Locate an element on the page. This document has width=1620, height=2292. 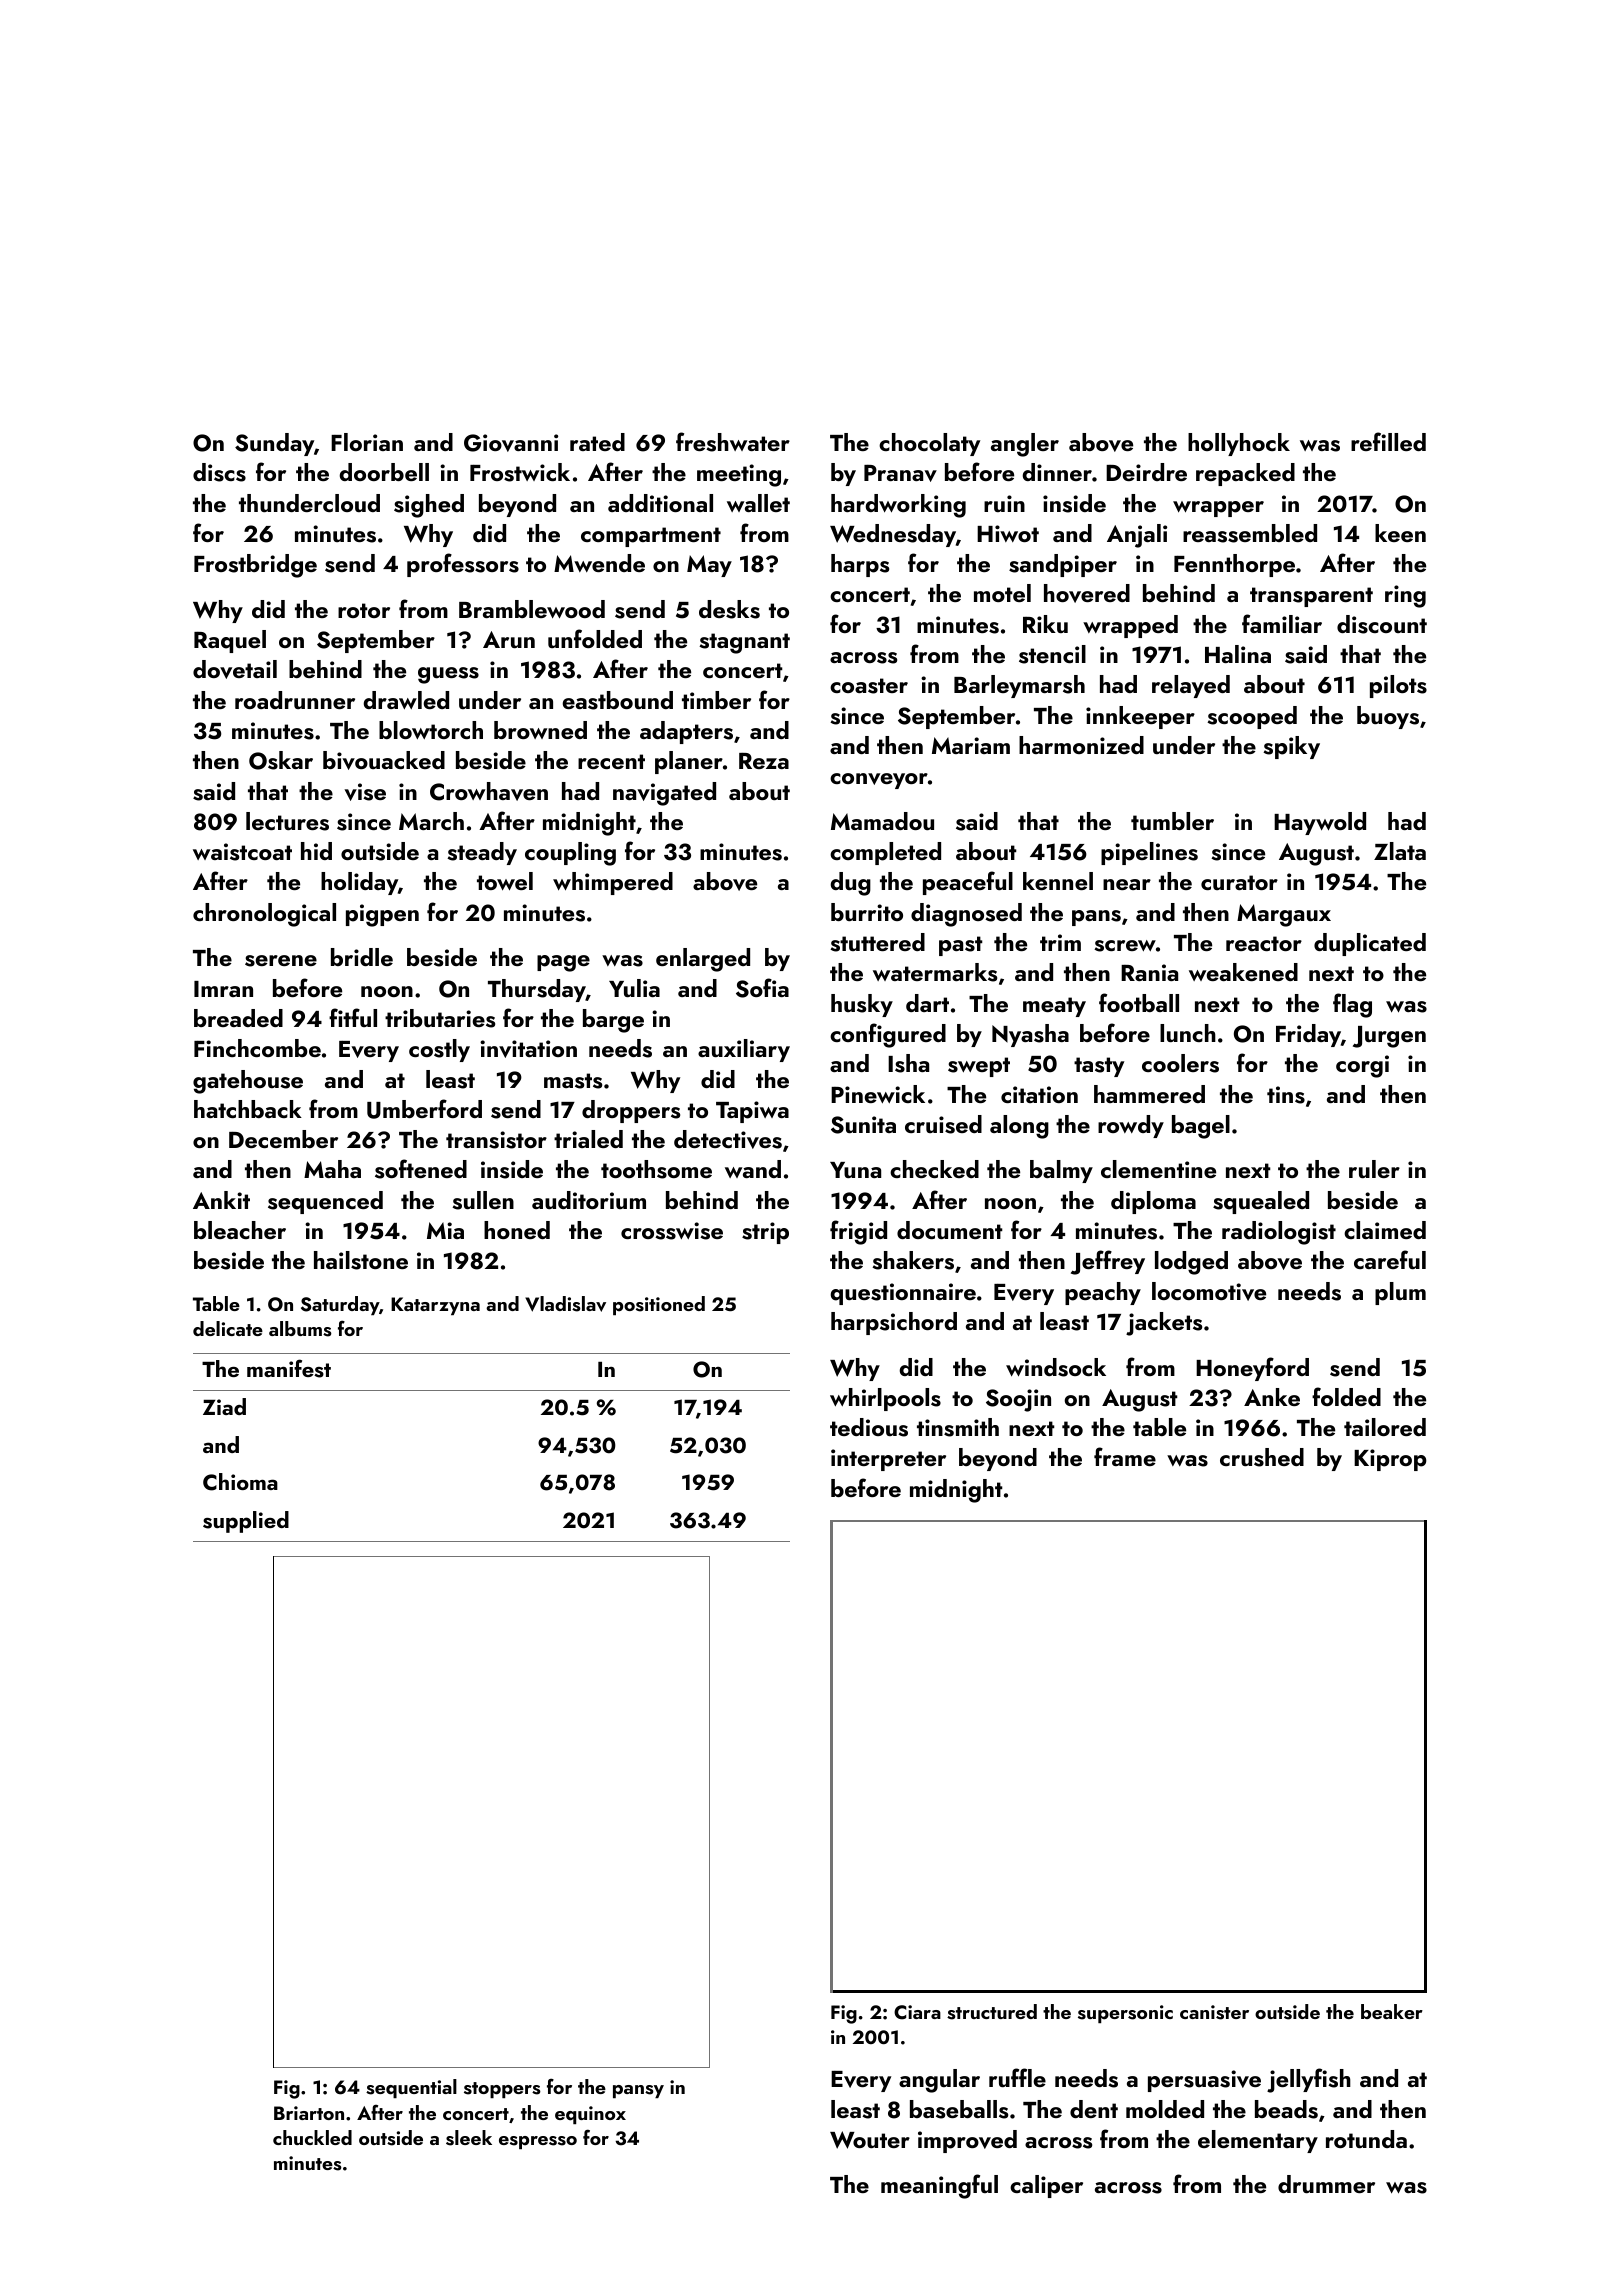
sequential is located at coordinates (411, 2088).
